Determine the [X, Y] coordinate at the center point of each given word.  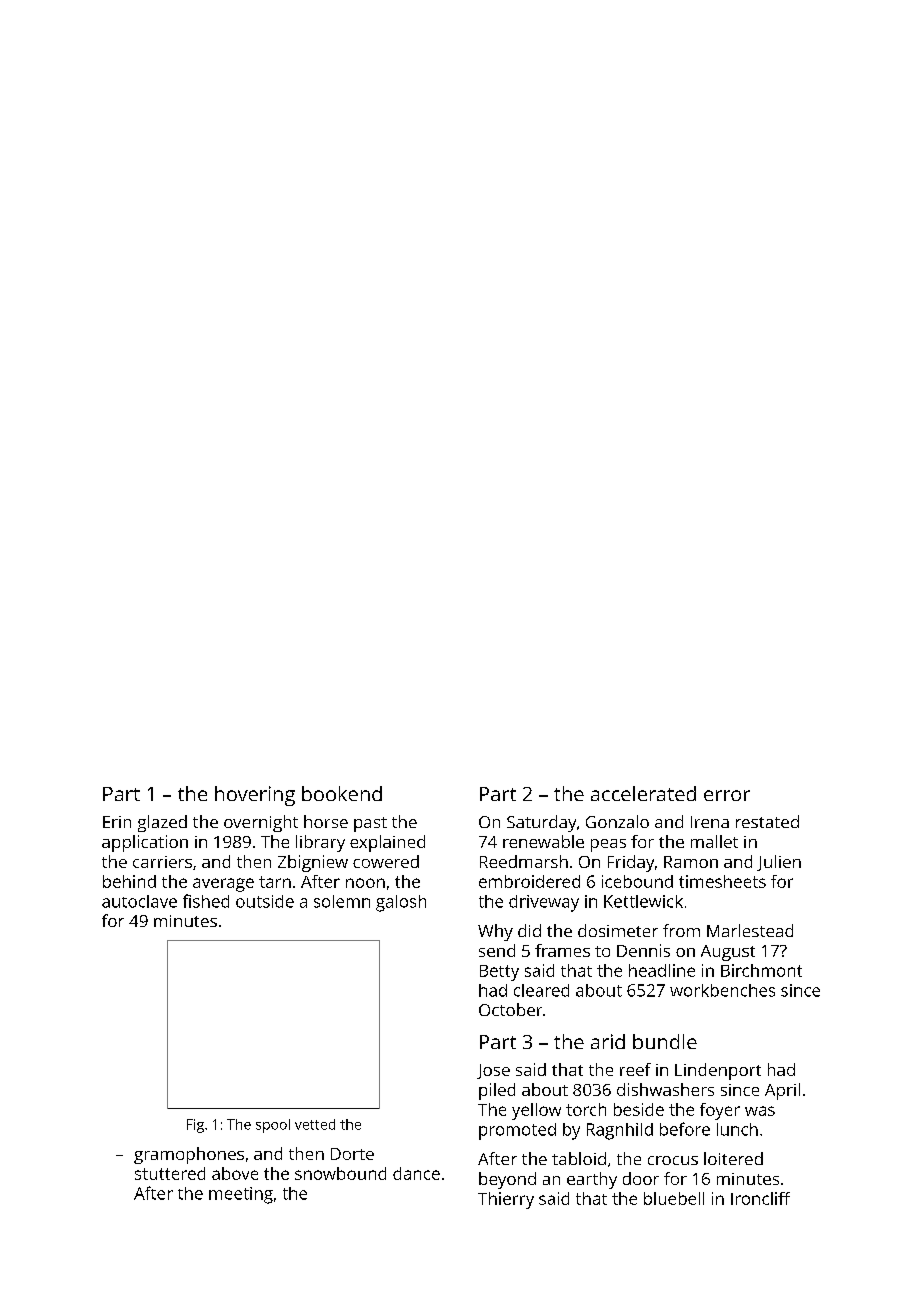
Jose [493, 1071]
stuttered [170, 1173]
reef [635, 1069]
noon [365, 883]
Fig [195, 1126]
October [510, 1009]
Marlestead [750, 930]
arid [608, 1041]
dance [416, 1173]
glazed [162, 823]
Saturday [541, 823]
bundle [665, 1041]
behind [129, 881]
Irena [710, 822]
